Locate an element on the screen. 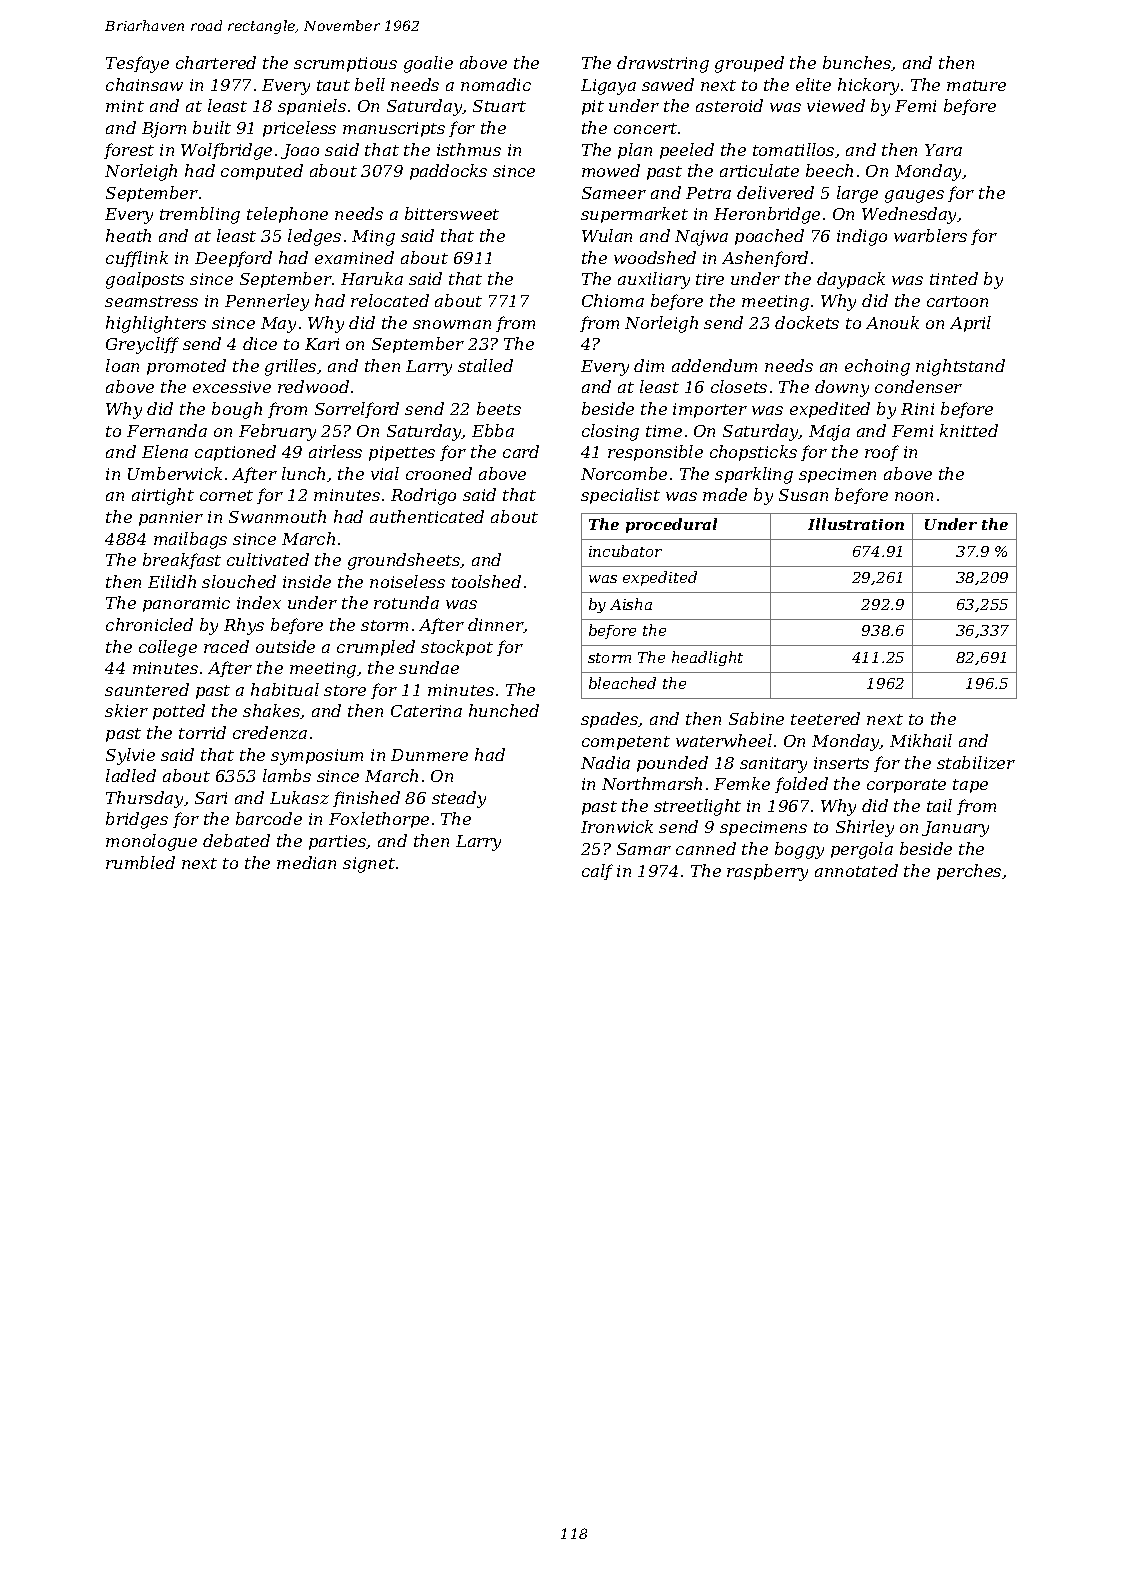  May is located at coordinates (278, 325).
